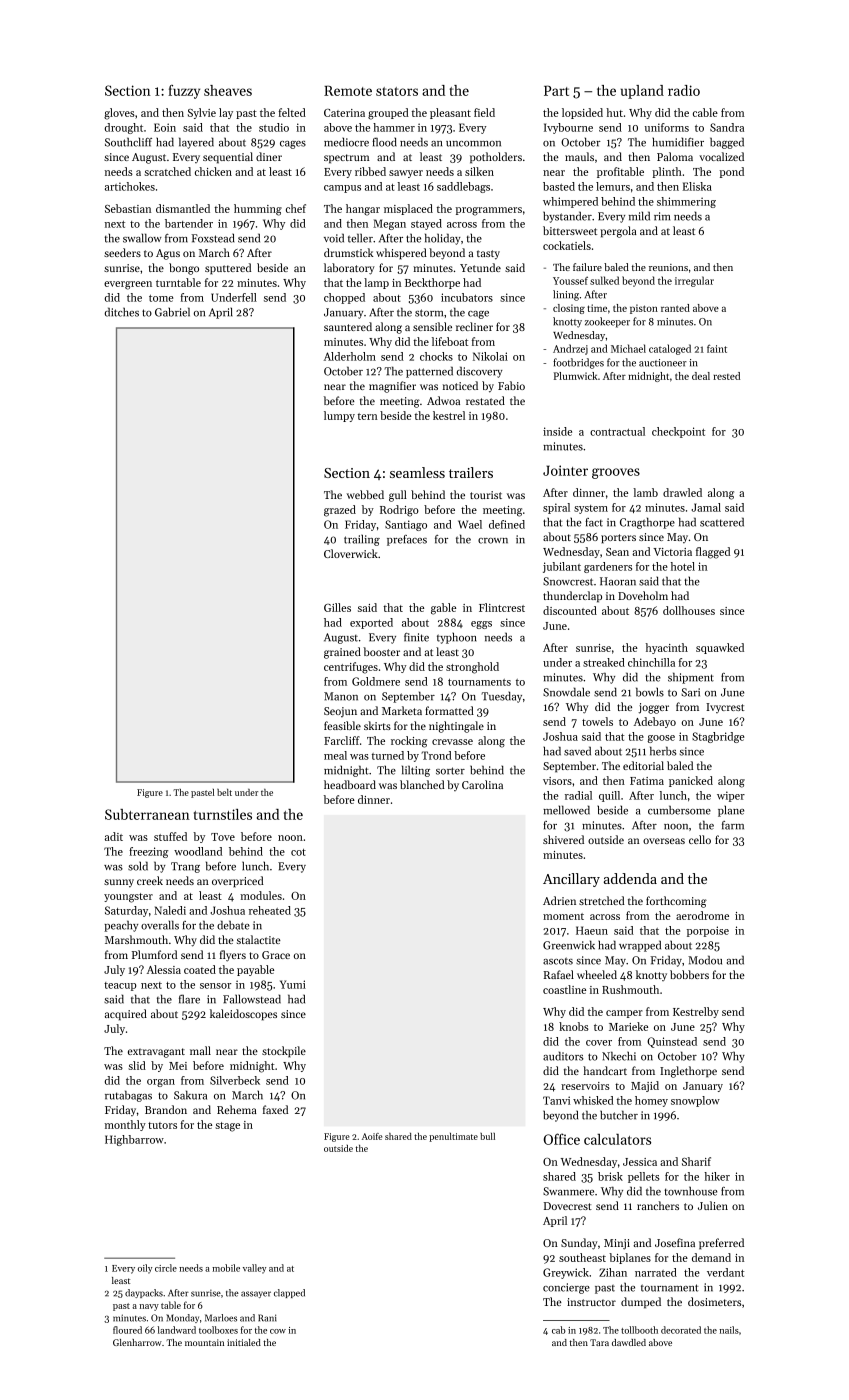  I want to click on circle, so click(166, 1268).
